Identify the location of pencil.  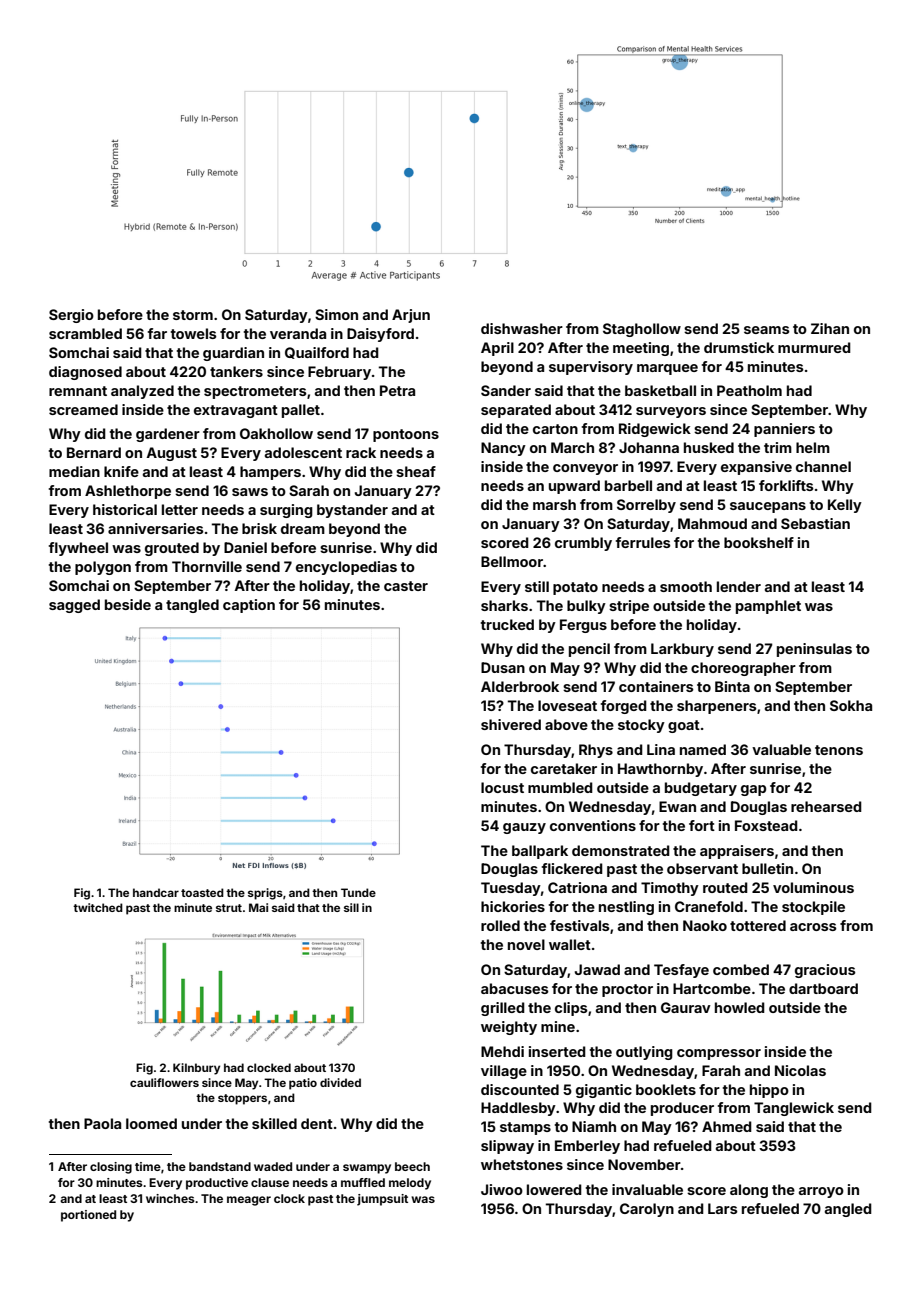
(589, 650).
